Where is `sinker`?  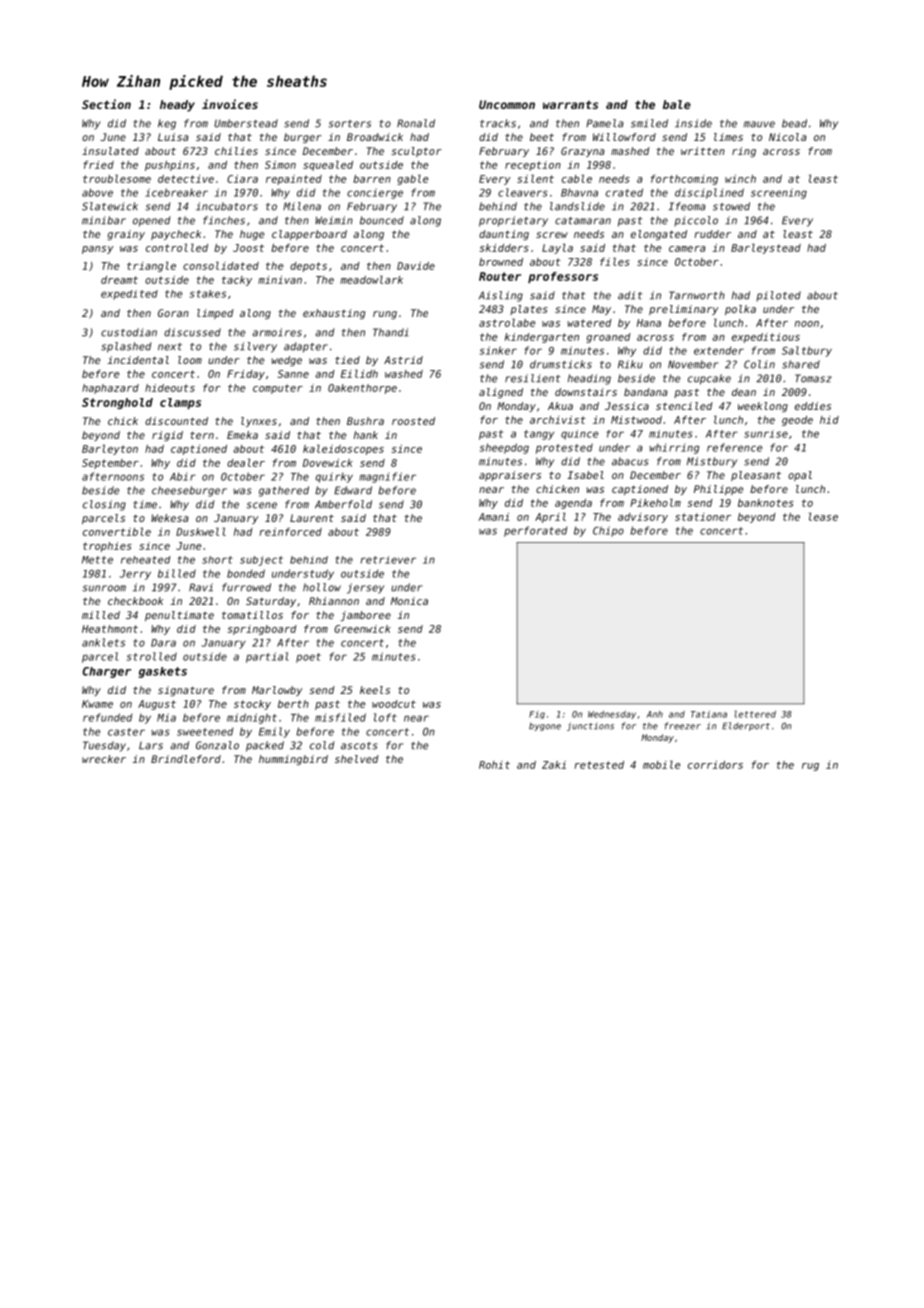
sinker is located at coordinates (498, 350).
